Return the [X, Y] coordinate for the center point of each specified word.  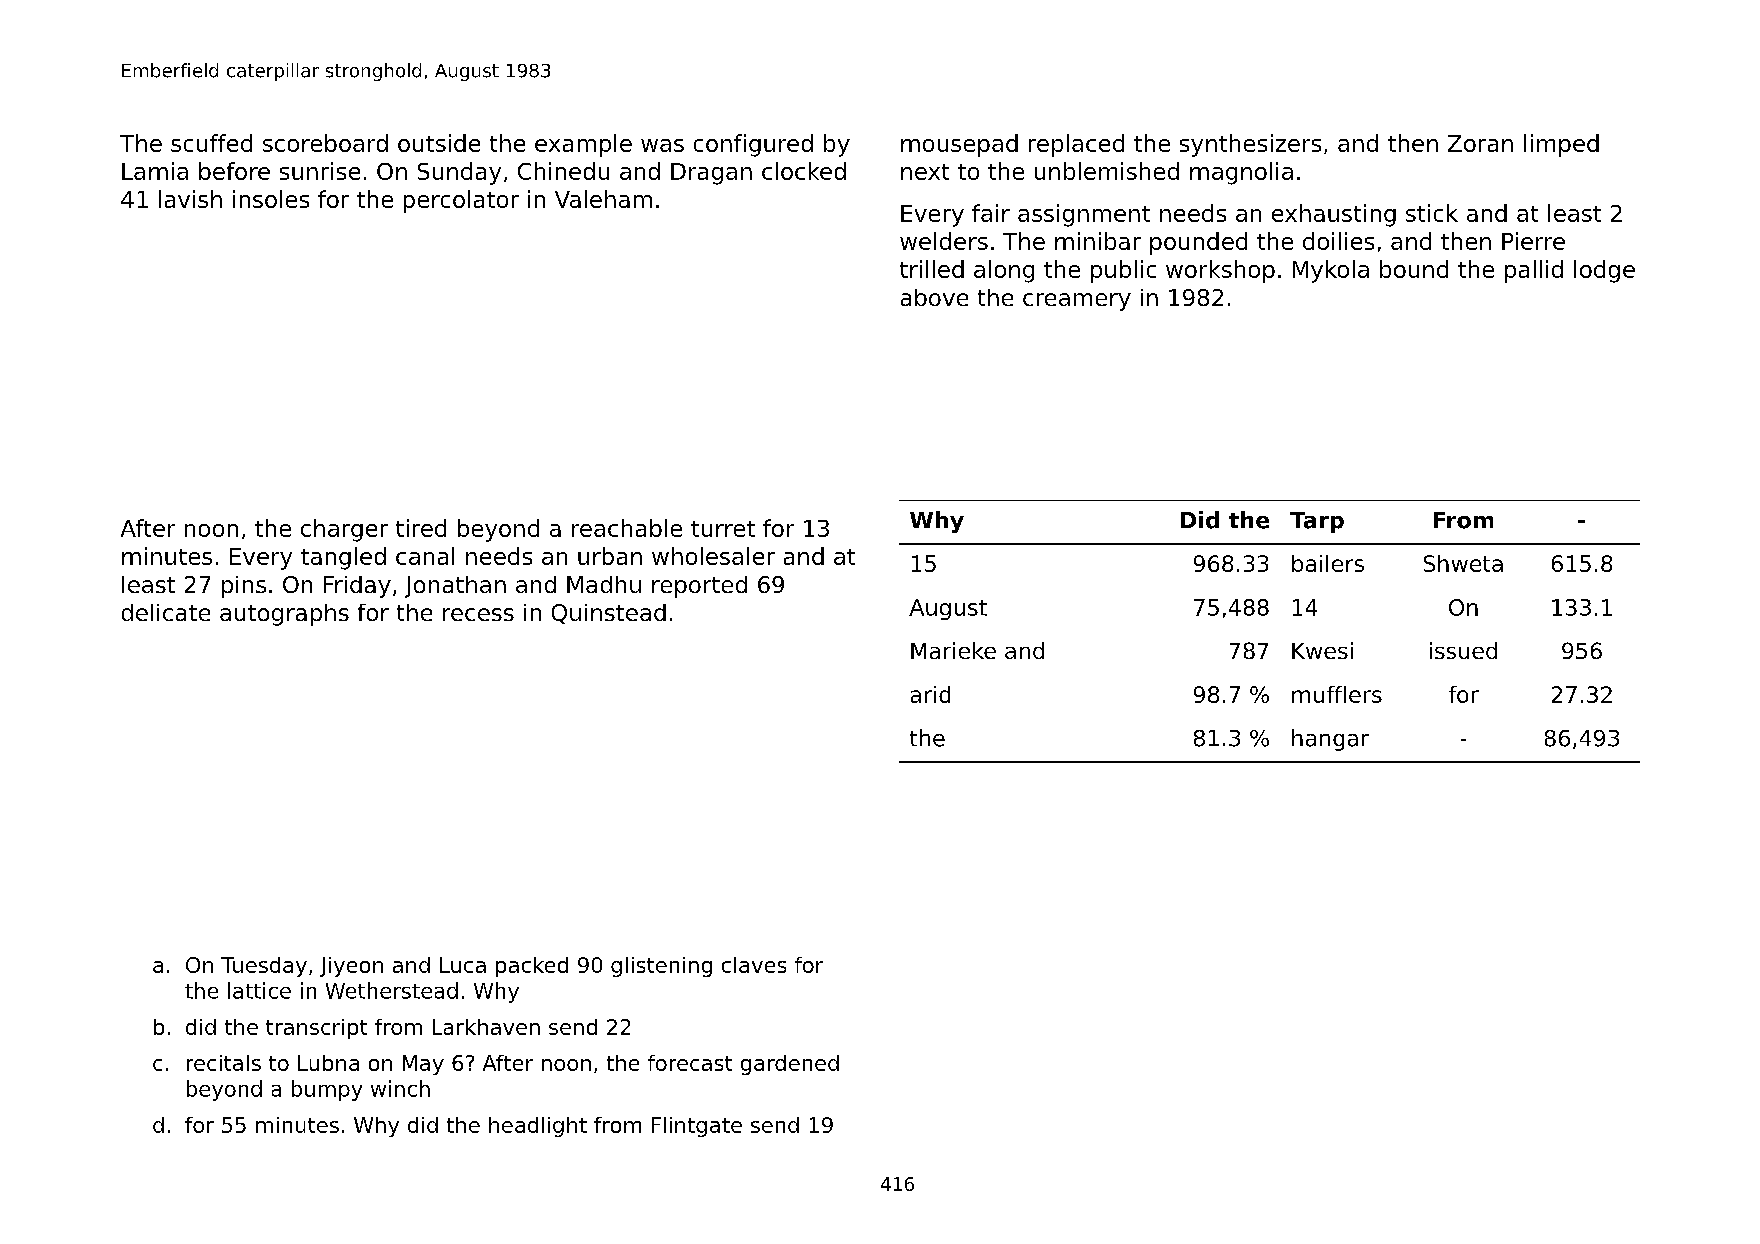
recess [478, 614]
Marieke [953, 650]
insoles [271, 199]
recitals [224, 1063]
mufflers [1337, 694]
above [934, 297]
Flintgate [697, 1127]
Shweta [1463, 563]
